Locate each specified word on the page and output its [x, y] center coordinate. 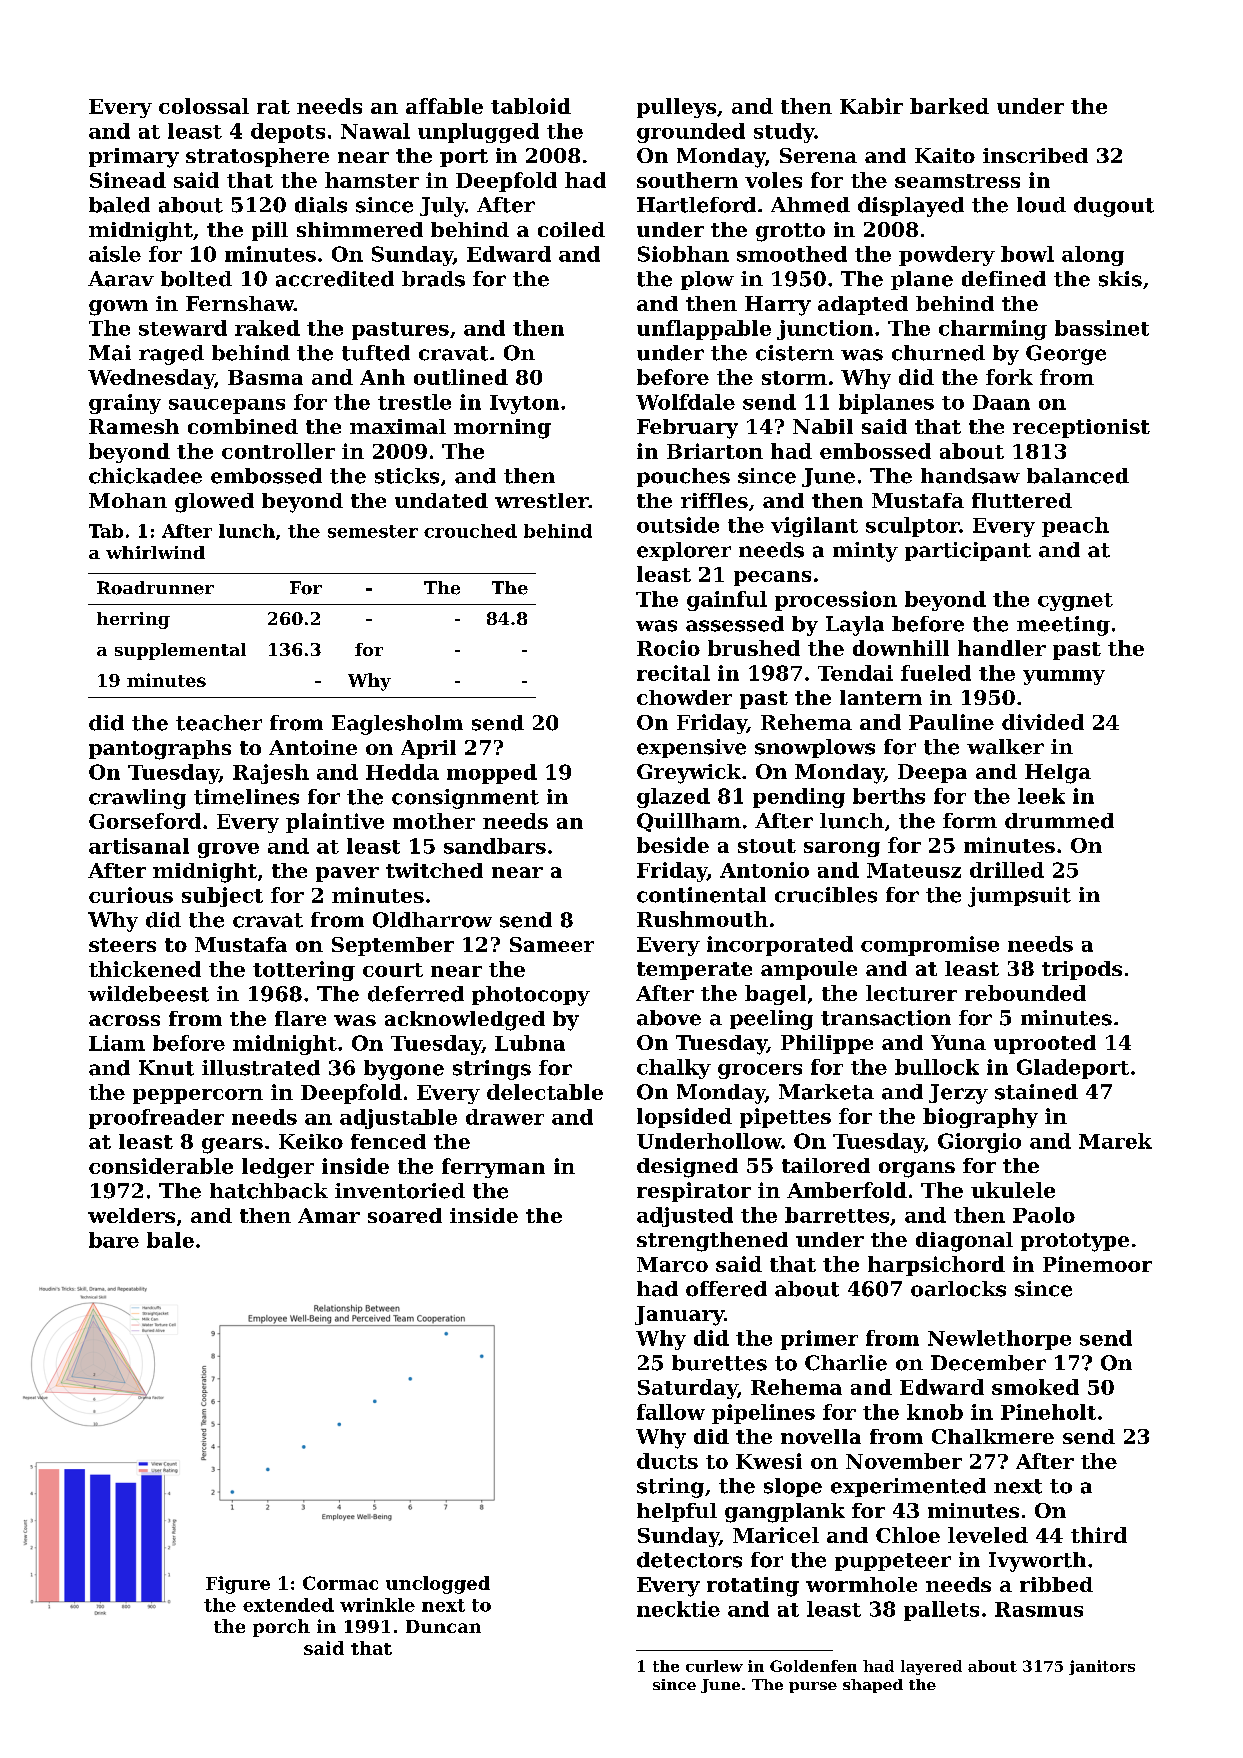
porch [281, 1628]
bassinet [1102, 328]
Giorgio [979, 1143]
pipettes [785, 1118]
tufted [376, 353]
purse [813, 1687]
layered [931, 1667]
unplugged [478, 133]
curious [131, 895]
